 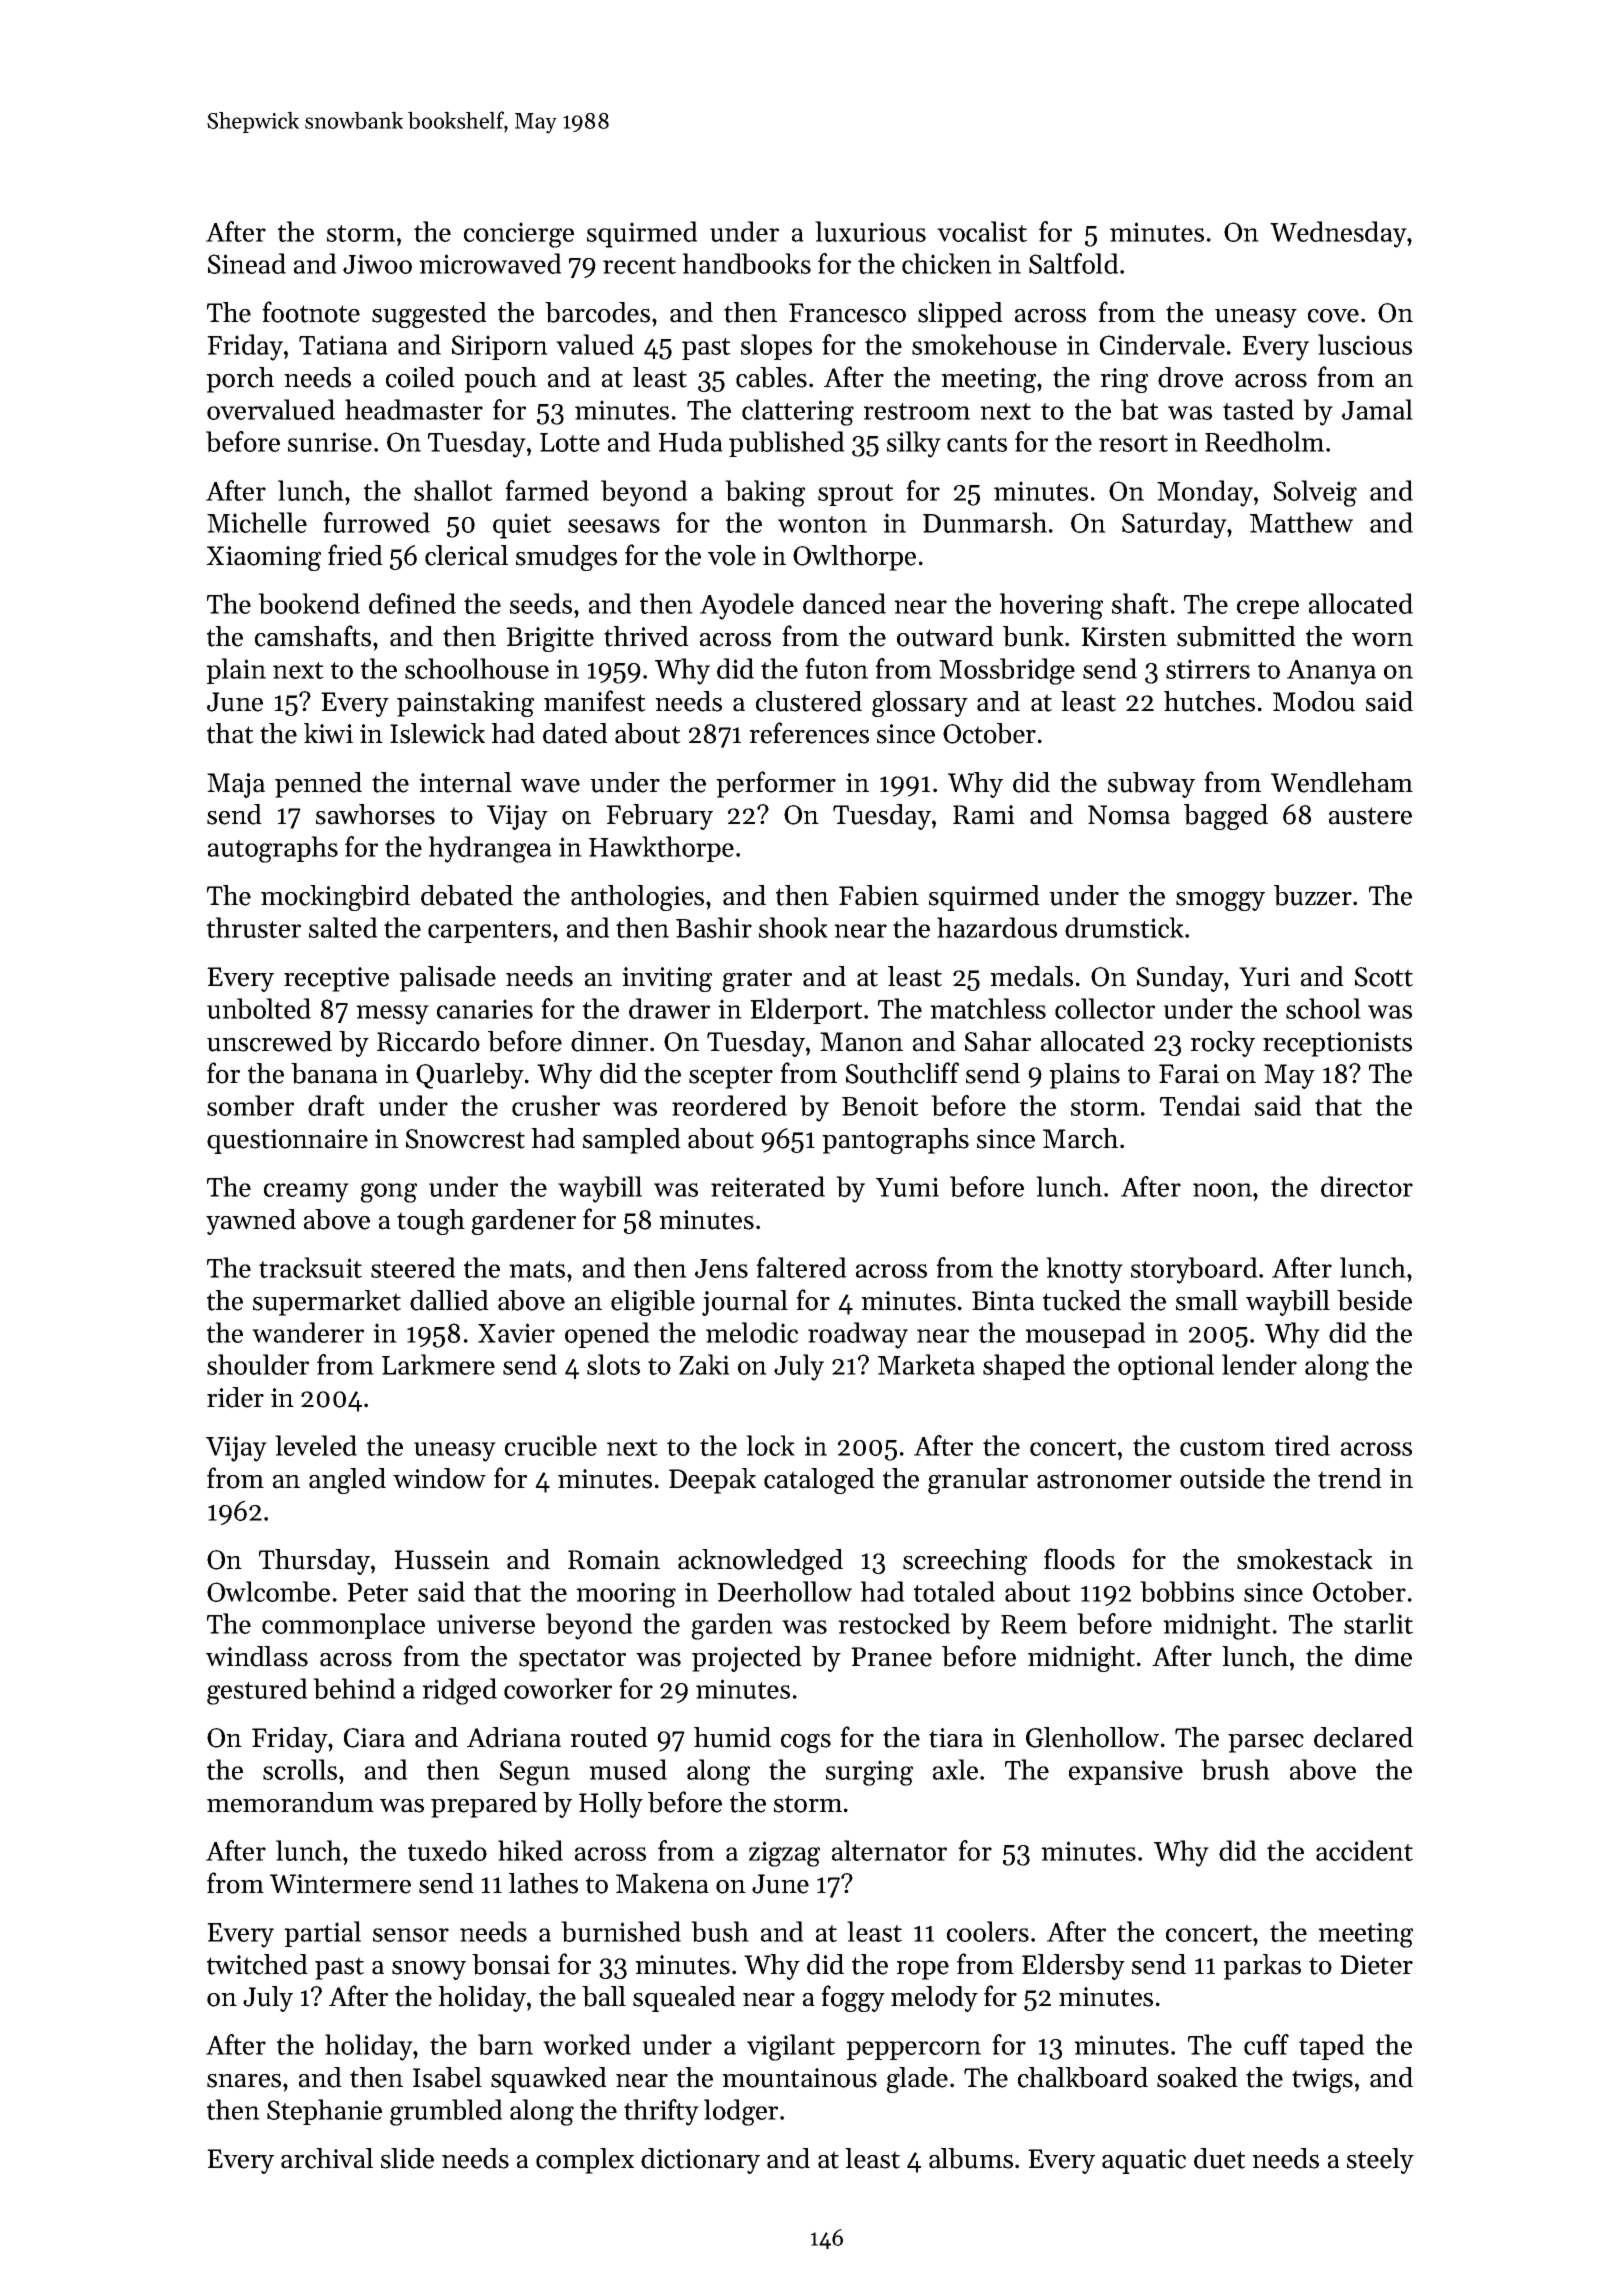 I want to click on archival, so click(x=327, y=2158).
